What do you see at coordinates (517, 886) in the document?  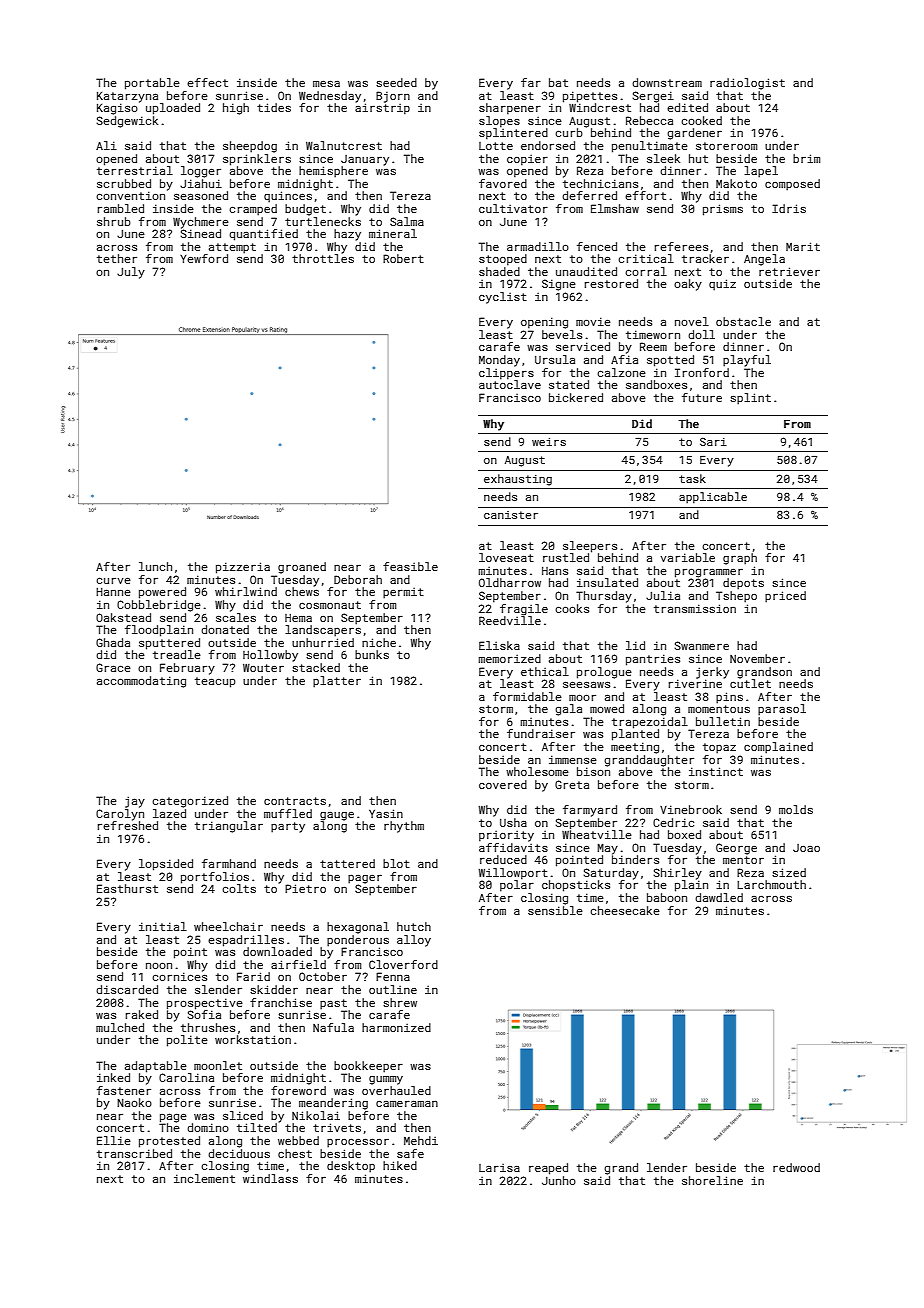 I see `polar` at bounding box center [517, 886].
